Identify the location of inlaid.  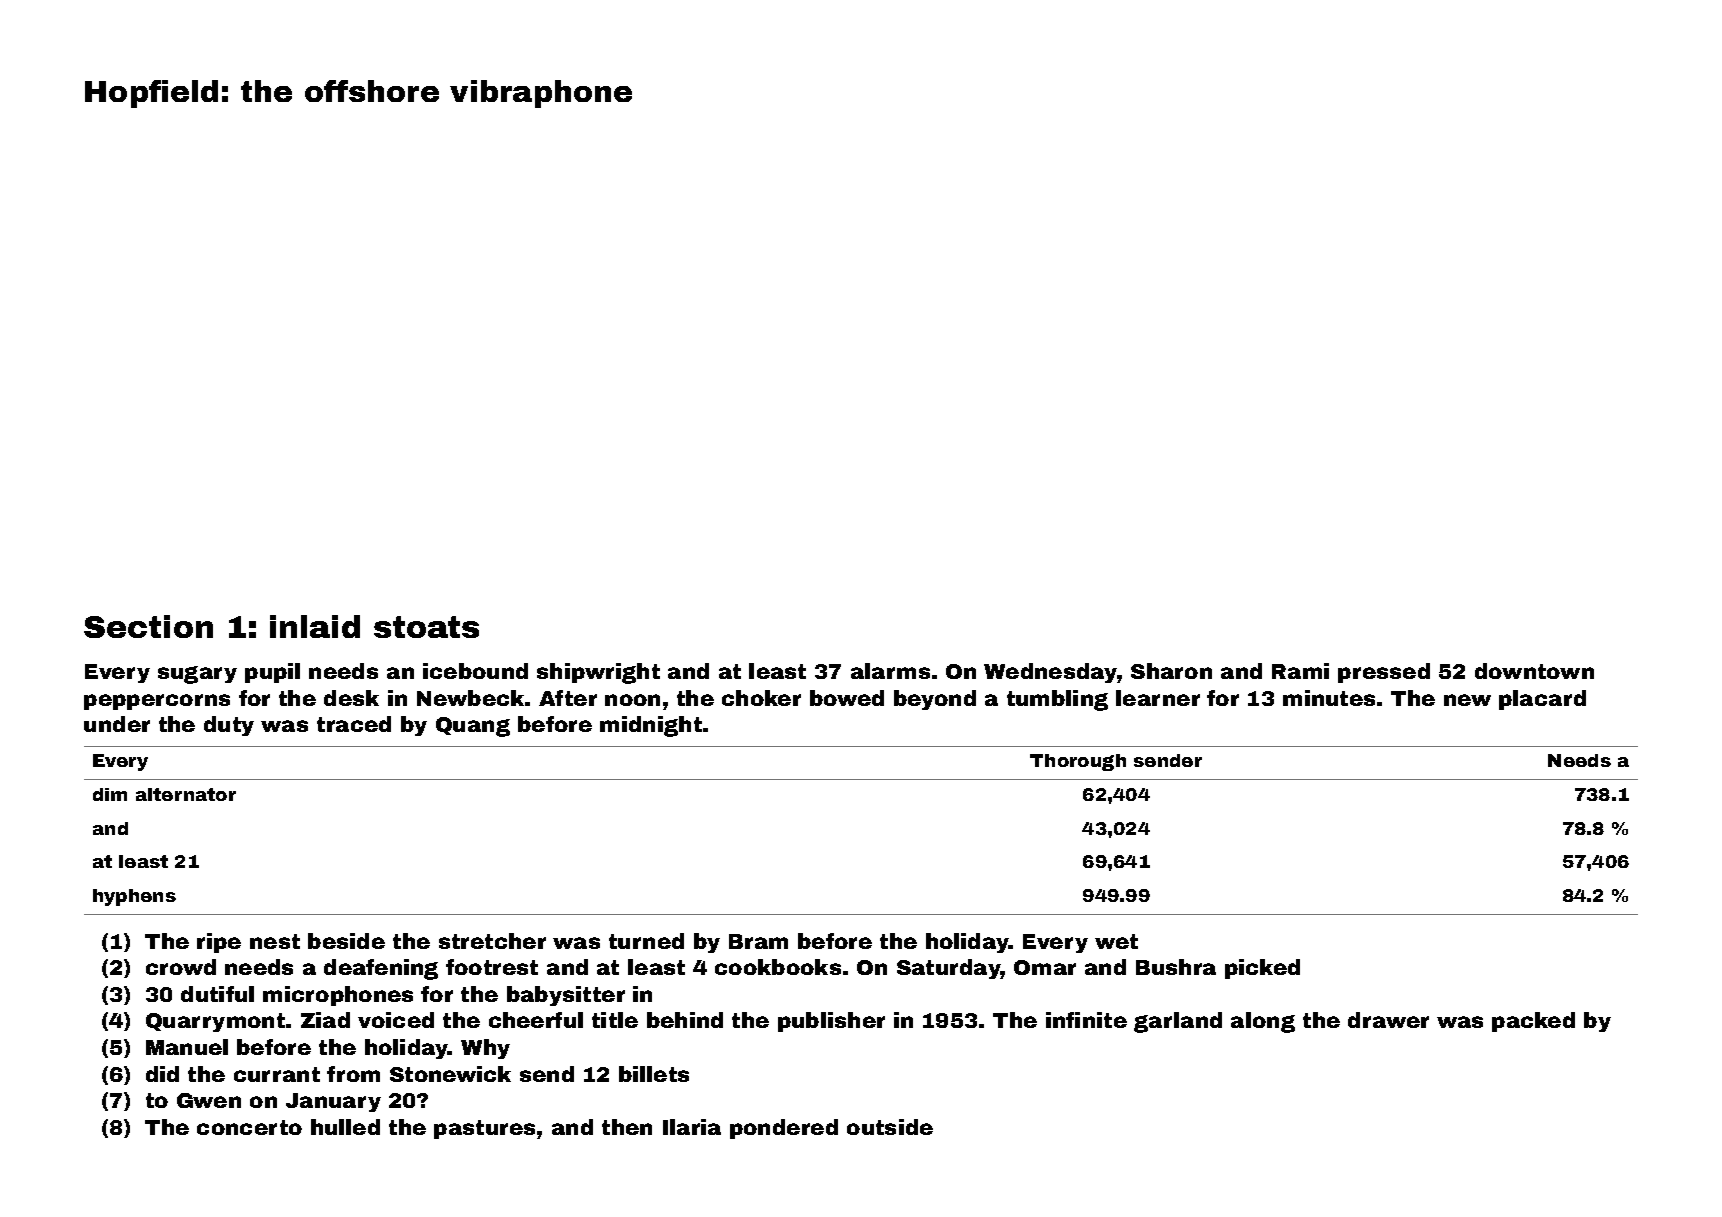
(315, 626).
